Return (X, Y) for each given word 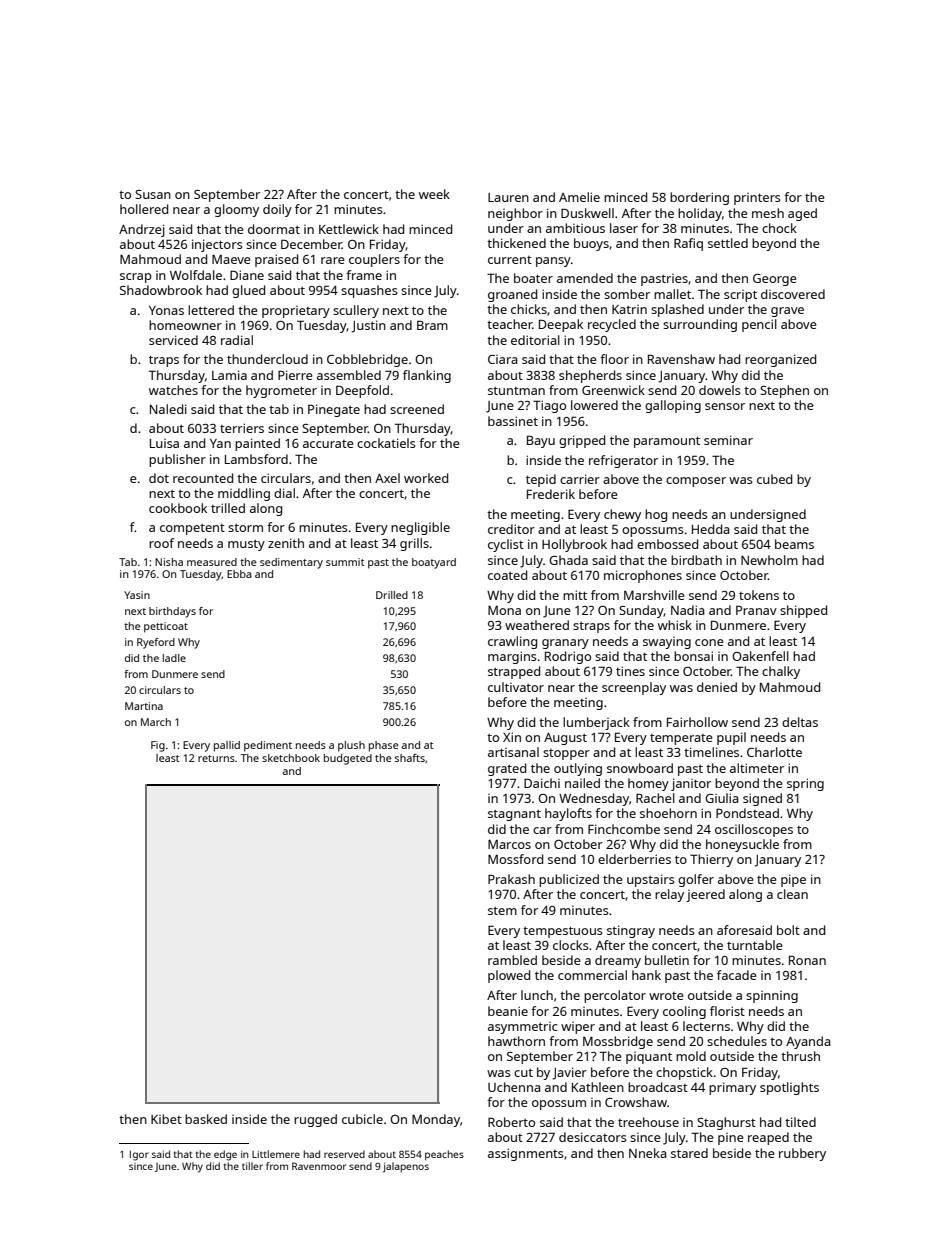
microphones (643, 576)
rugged (315, 1120)
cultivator (516, 687)
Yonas (166, 310)
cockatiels (386, 443)
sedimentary (291, 563)
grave (787, 312)
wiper (578, 1028)
